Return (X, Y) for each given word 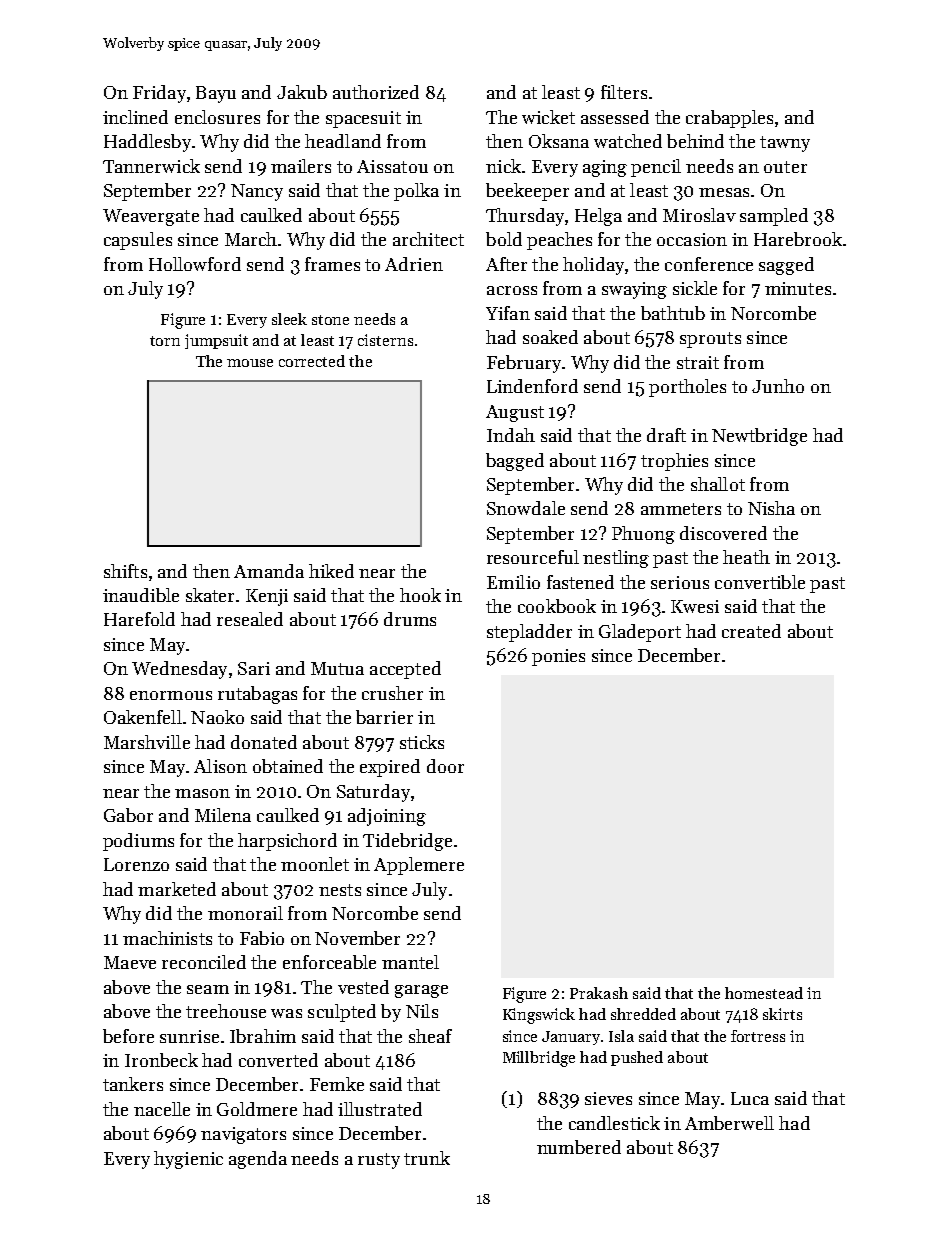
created (751, 631)
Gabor (128, 815)
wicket (548, 117)
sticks (422, 742)
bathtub (673, 313)
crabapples (729, 119)
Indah (511, 435)
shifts (125, 571)
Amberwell (729, 1123)
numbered (579, 1147)
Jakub (302, 92)
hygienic (188, 1160)
